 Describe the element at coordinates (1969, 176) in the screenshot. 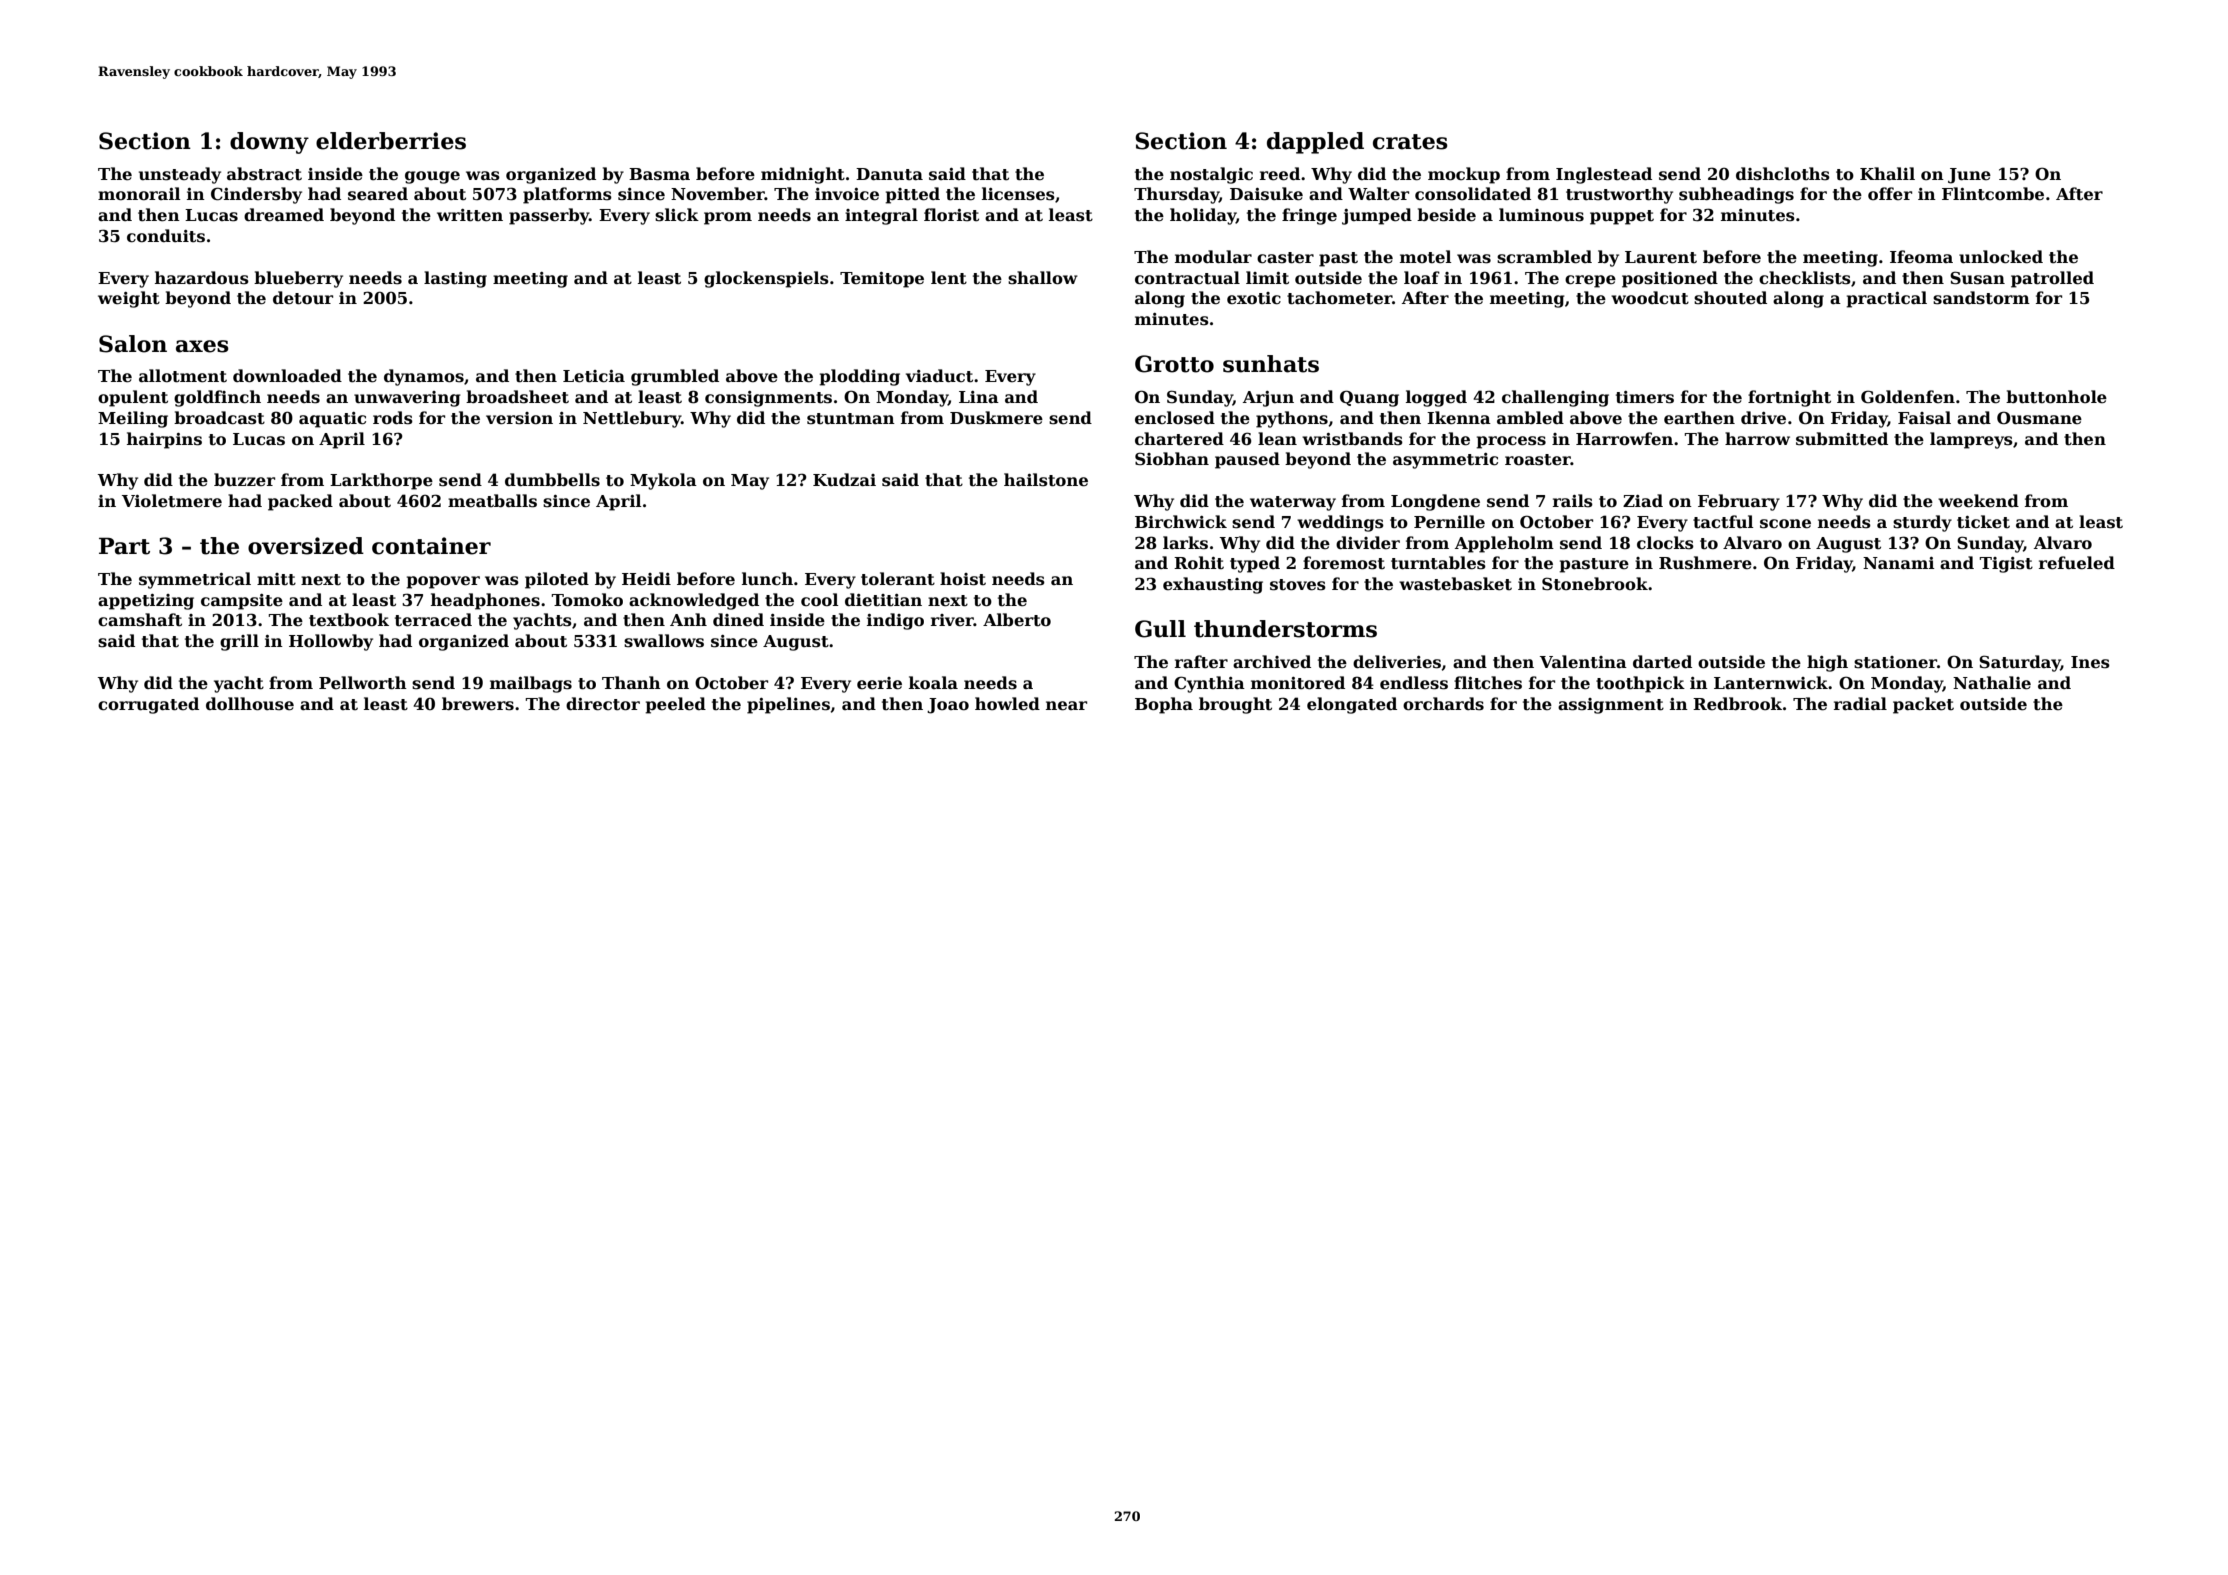

I see `June` at that location.
